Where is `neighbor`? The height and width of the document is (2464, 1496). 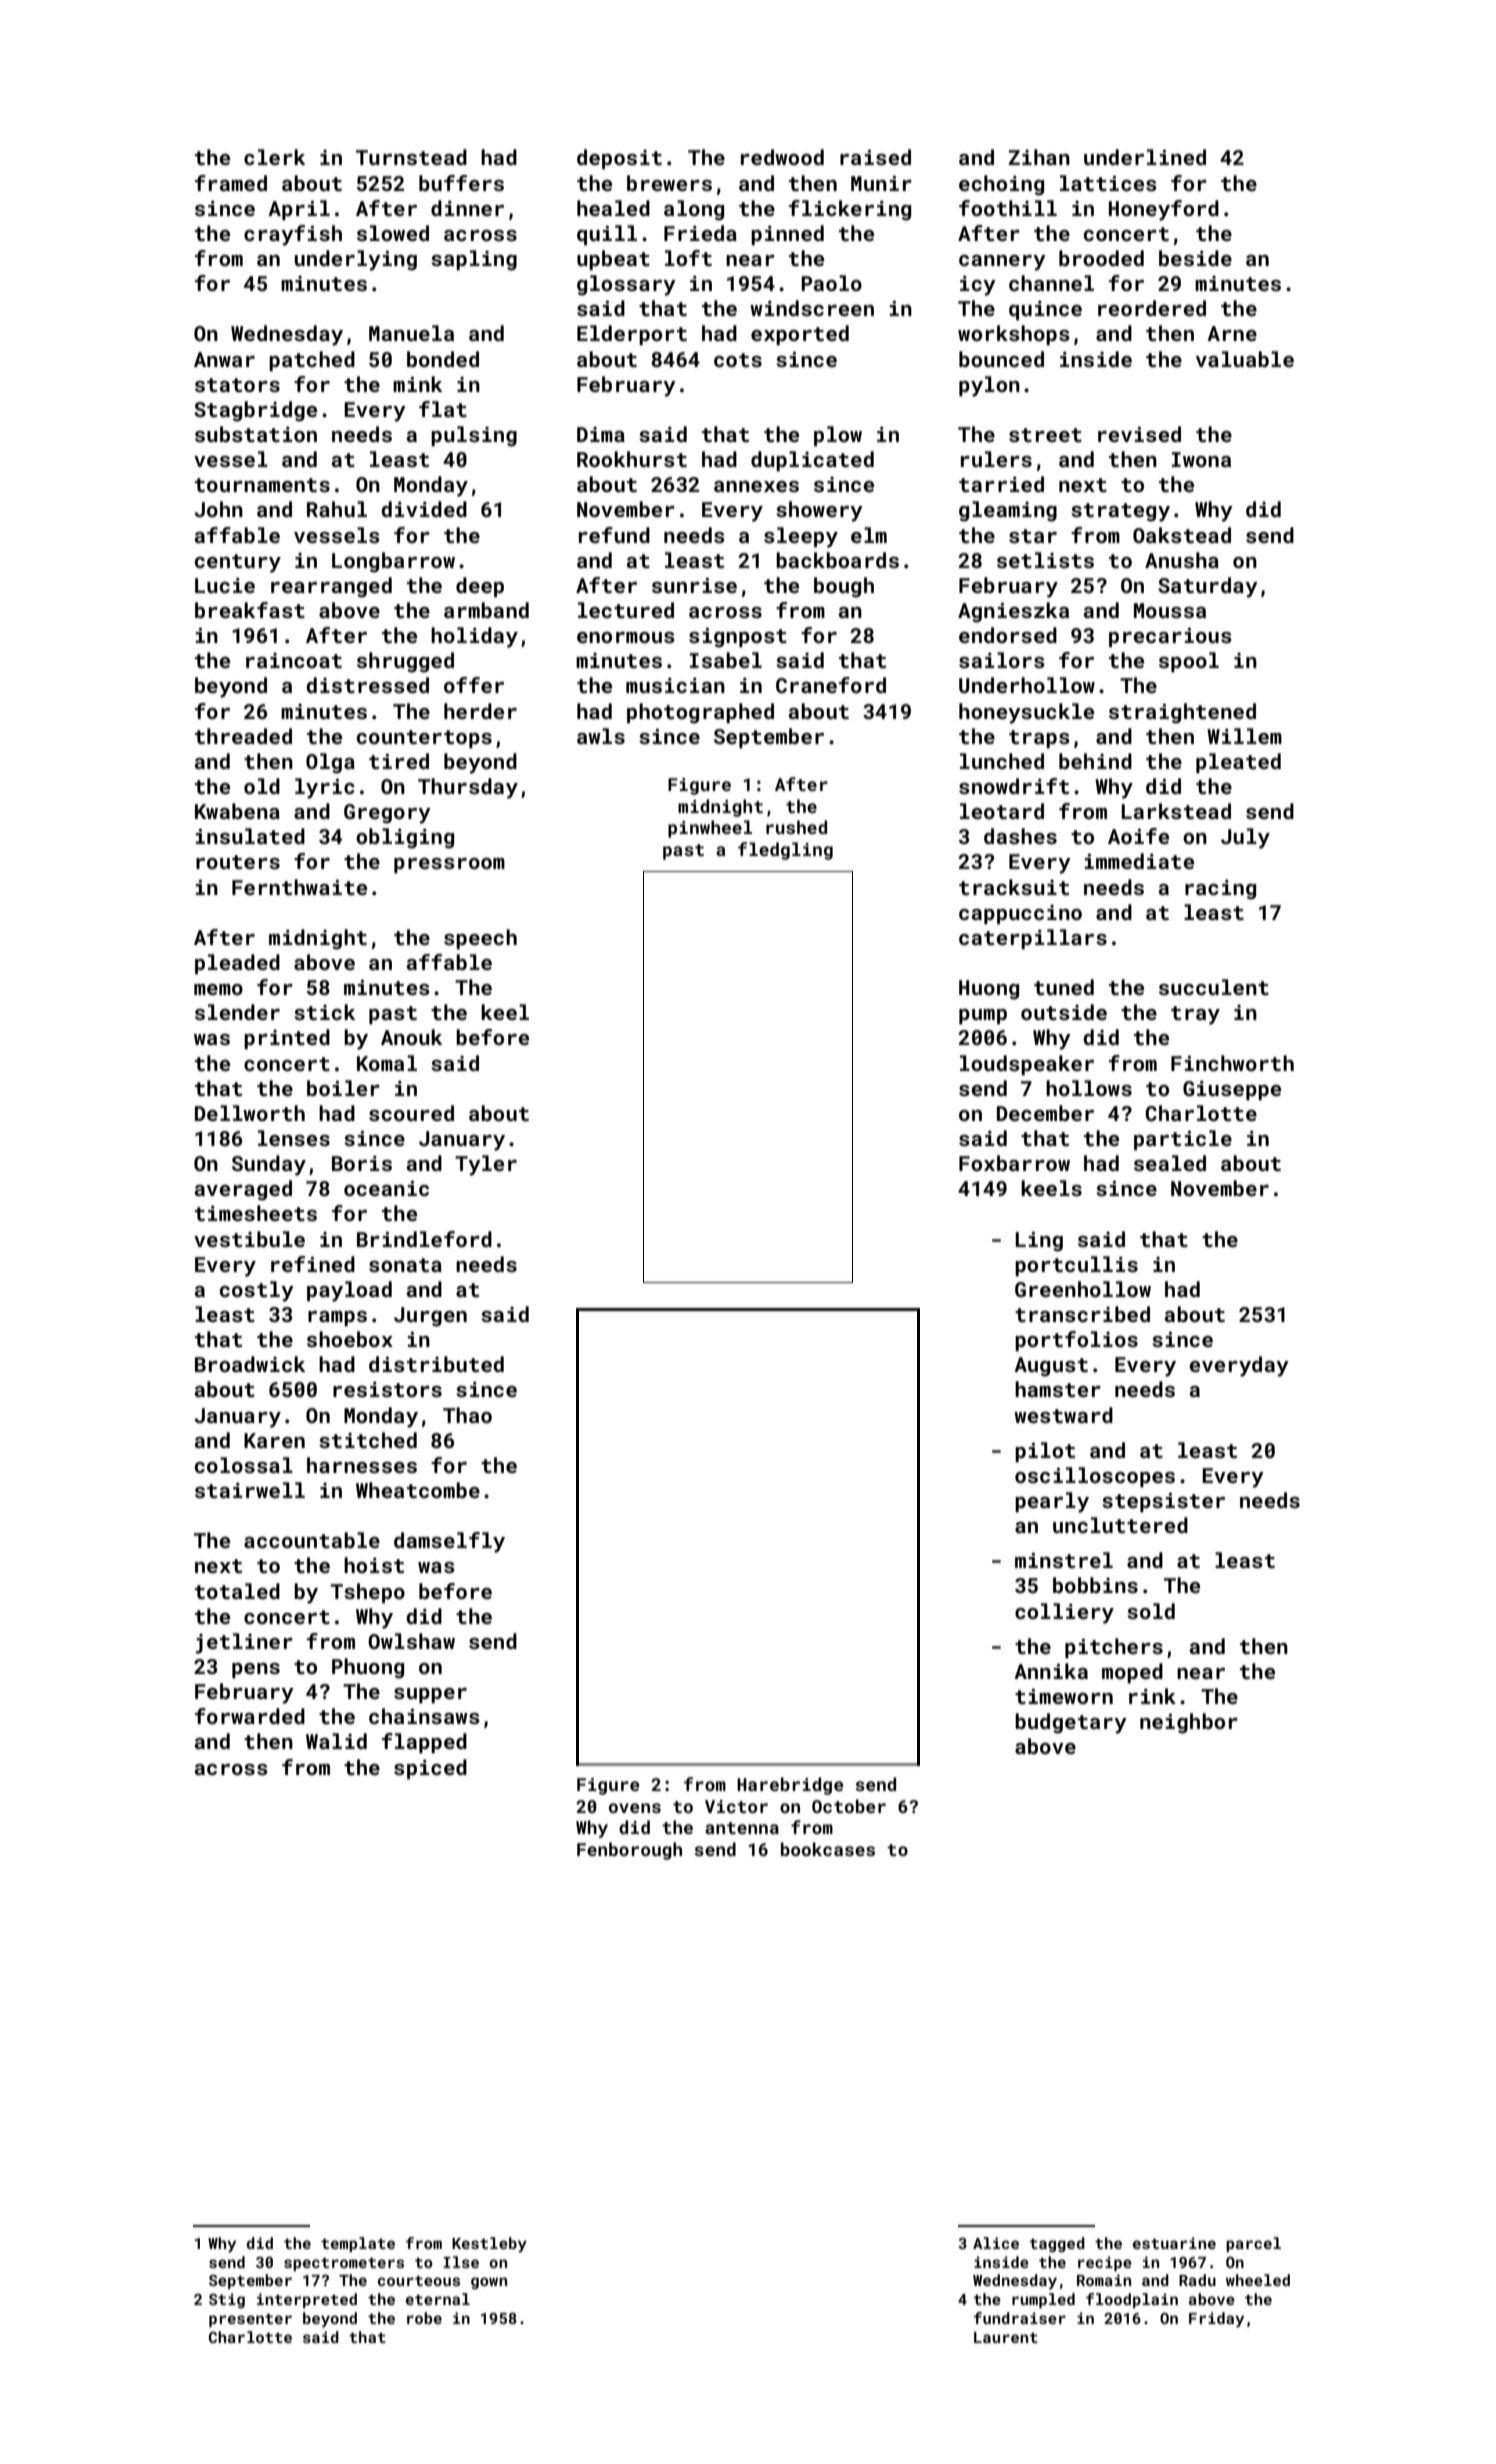
neighbor is located at coordinates (1189, 1723).
